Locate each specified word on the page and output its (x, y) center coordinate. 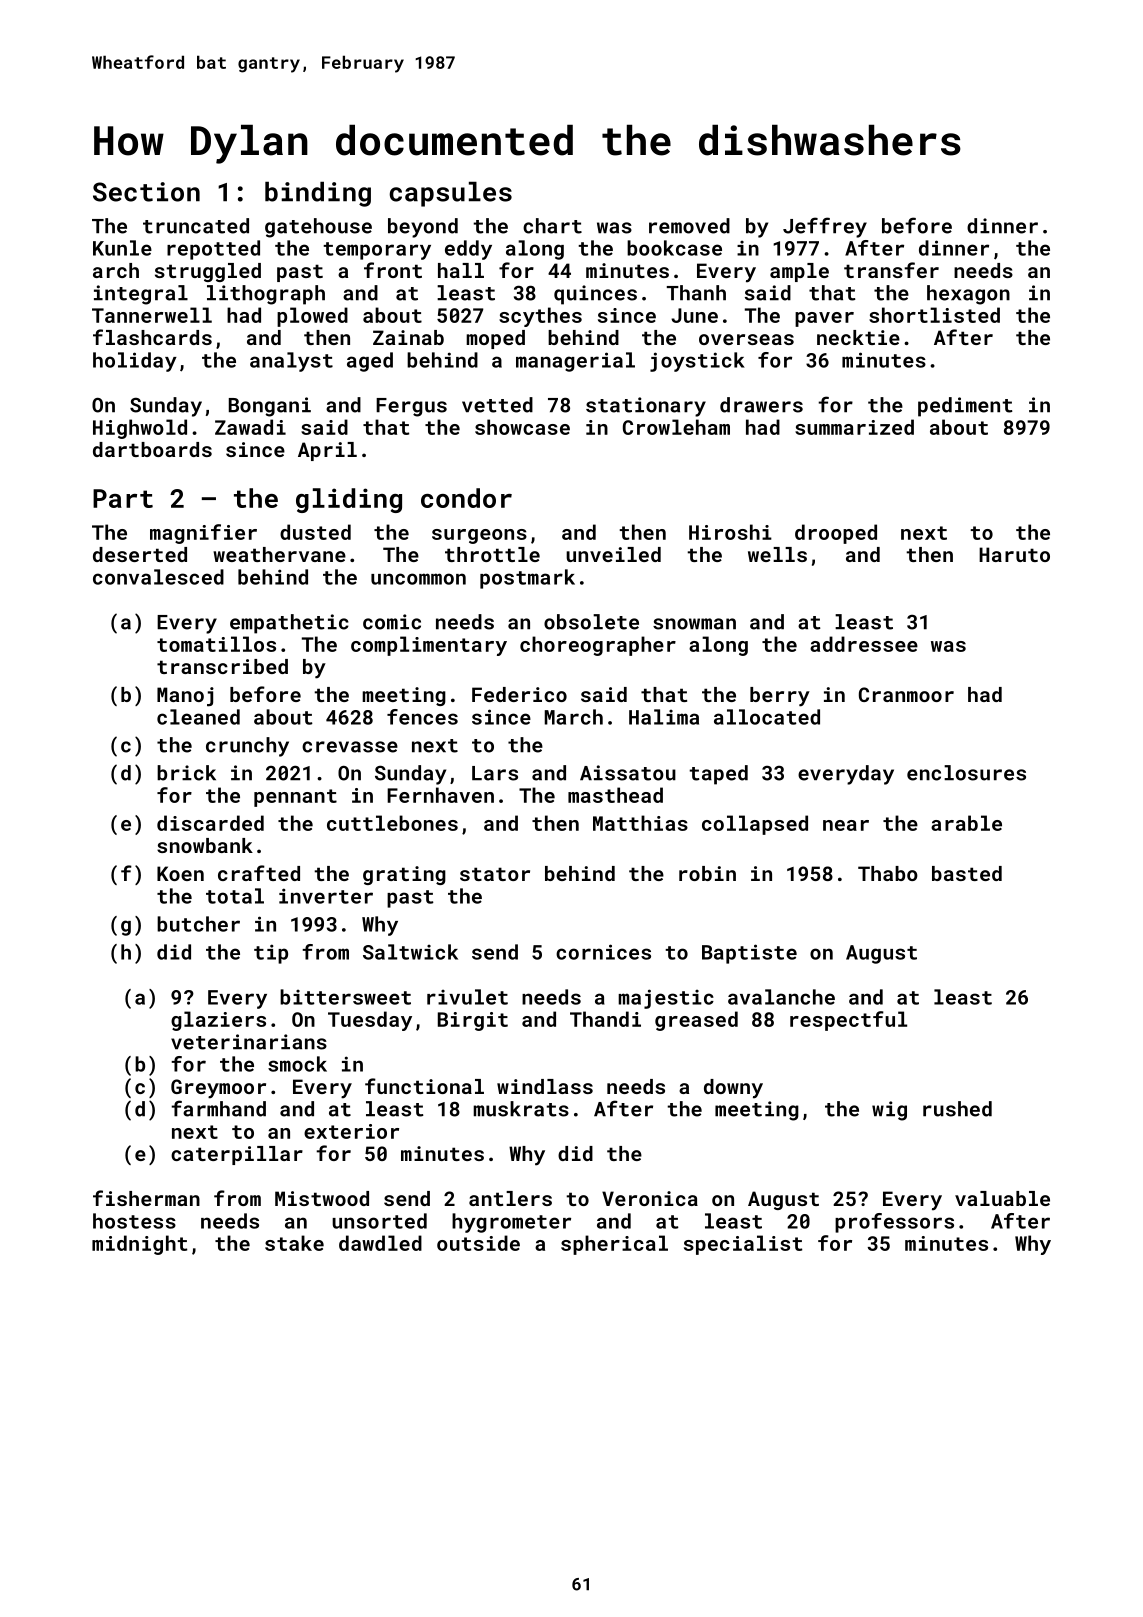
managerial (575, 362)
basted (967, 873)
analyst (291, 362)
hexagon (968, 295)
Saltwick (410, 952)
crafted (259, 873)
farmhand (218, 1108)
